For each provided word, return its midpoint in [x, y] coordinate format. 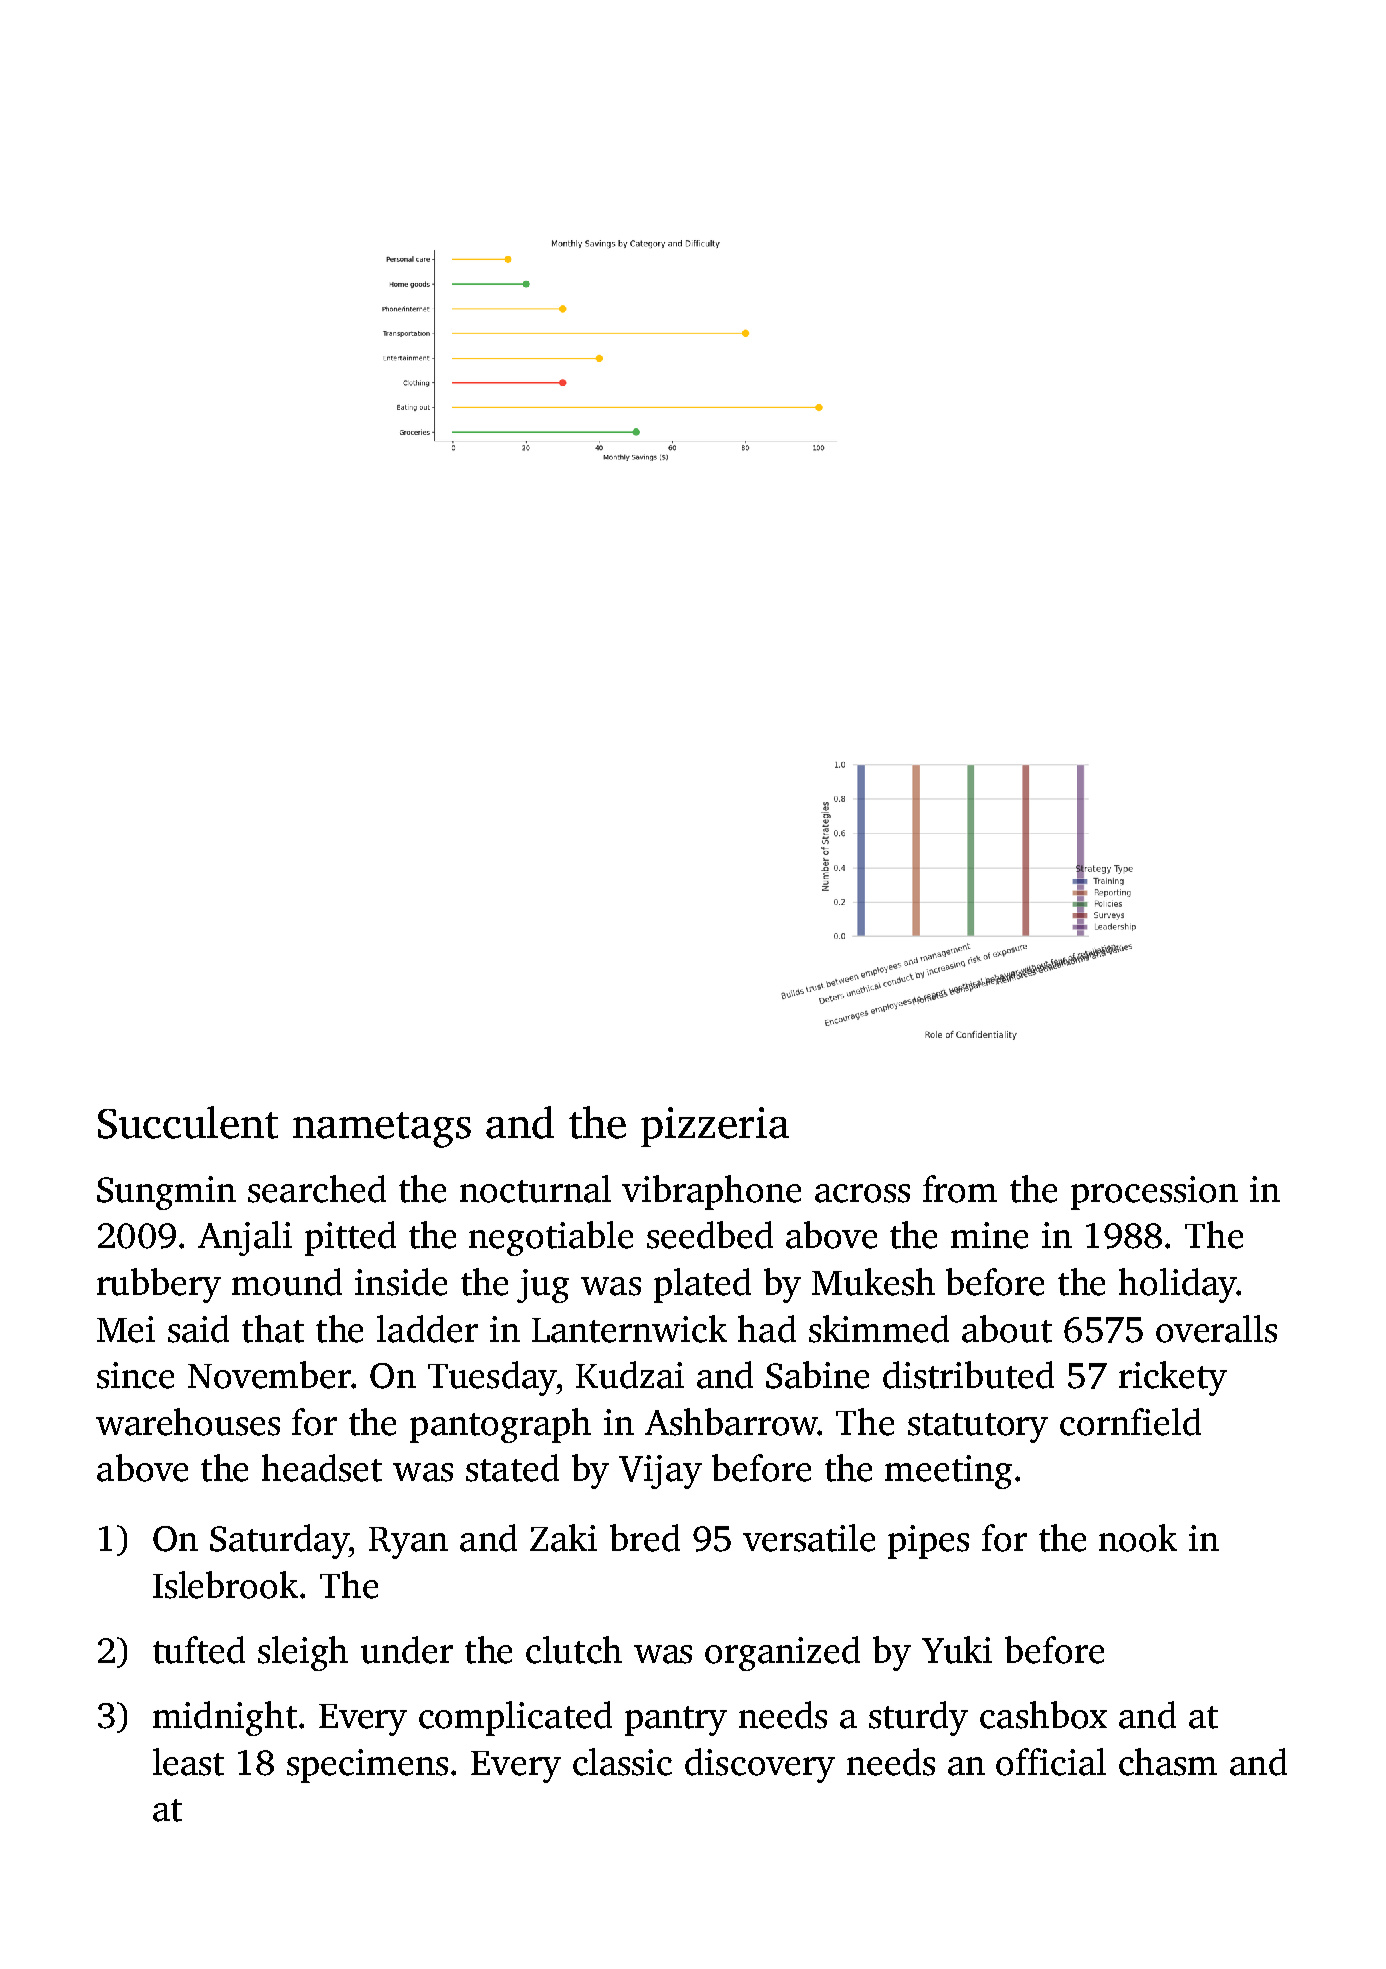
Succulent [188, 1122]
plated [702, 1285]
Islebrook [225, 1585]
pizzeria [715, 1127]
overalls [1216, 1329]
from [960, 1189]
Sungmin [166, 1193]
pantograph [500, 1425]
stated [512, 1468]
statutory [978, 1428]
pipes [928, 1542]
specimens [367, 1766]
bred [645, 1538]
